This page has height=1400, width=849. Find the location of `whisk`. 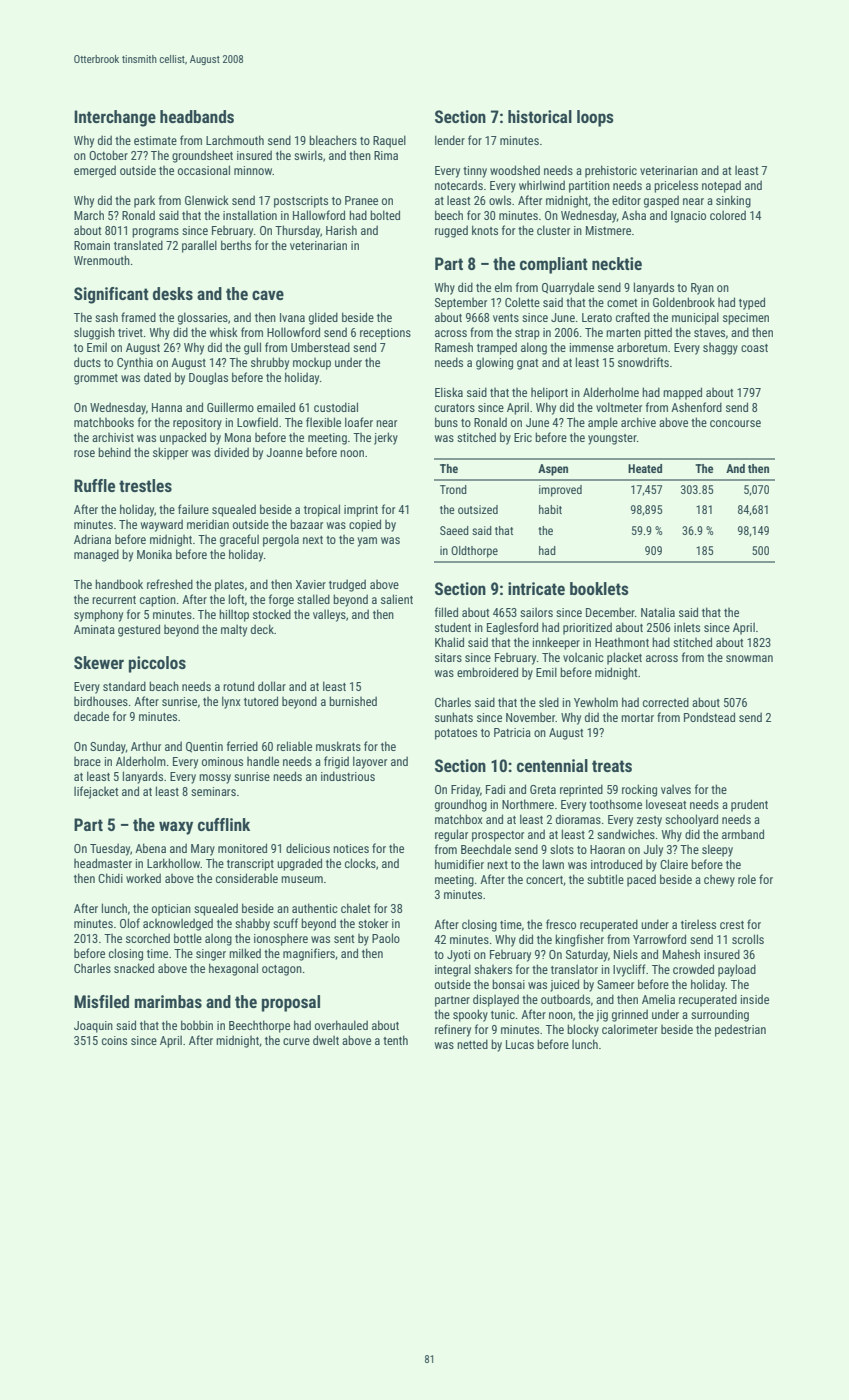

whisk is located at coordinates (224, 332).
